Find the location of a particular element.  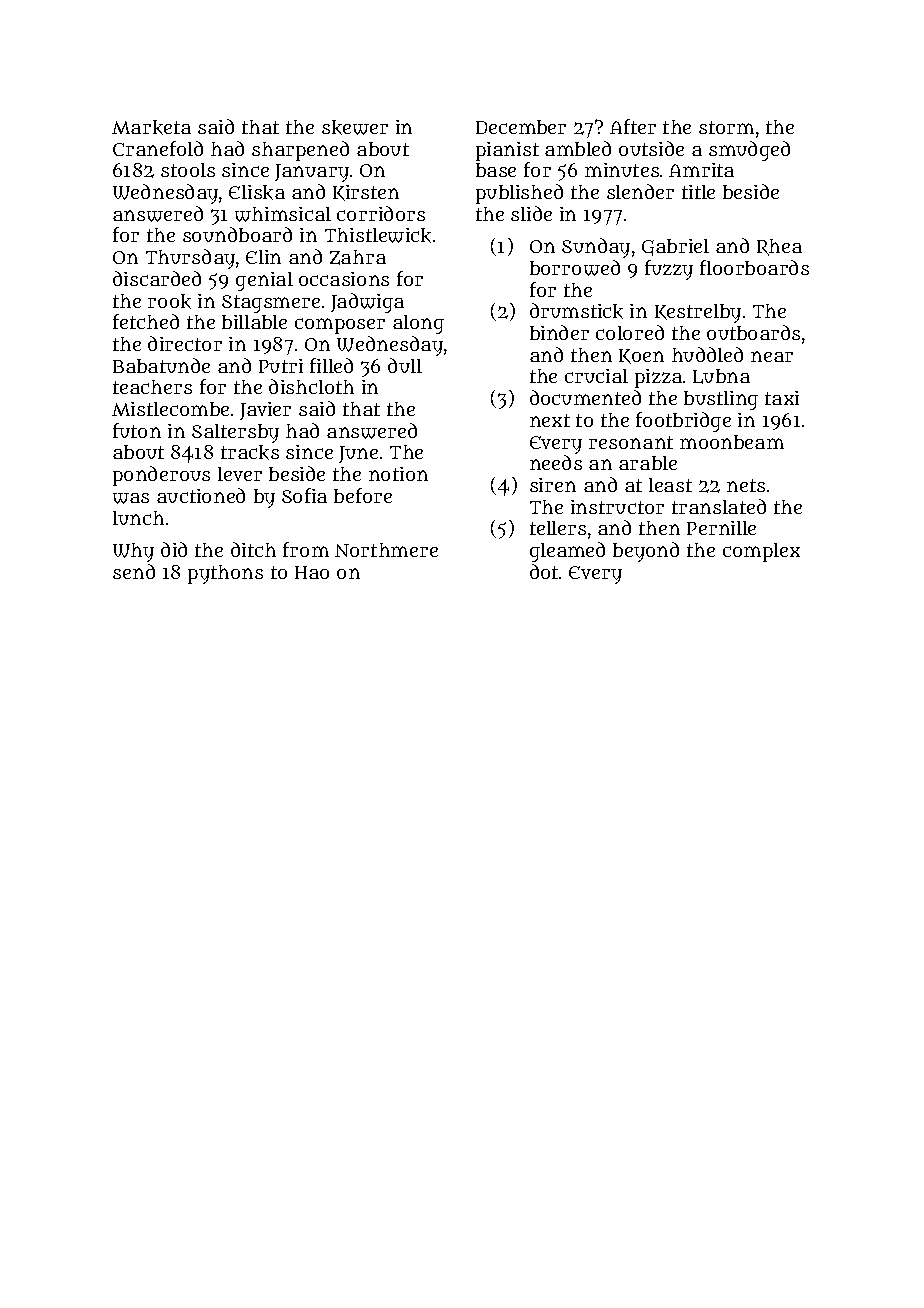

Stagsmere is located at coordinates (271, 304).
